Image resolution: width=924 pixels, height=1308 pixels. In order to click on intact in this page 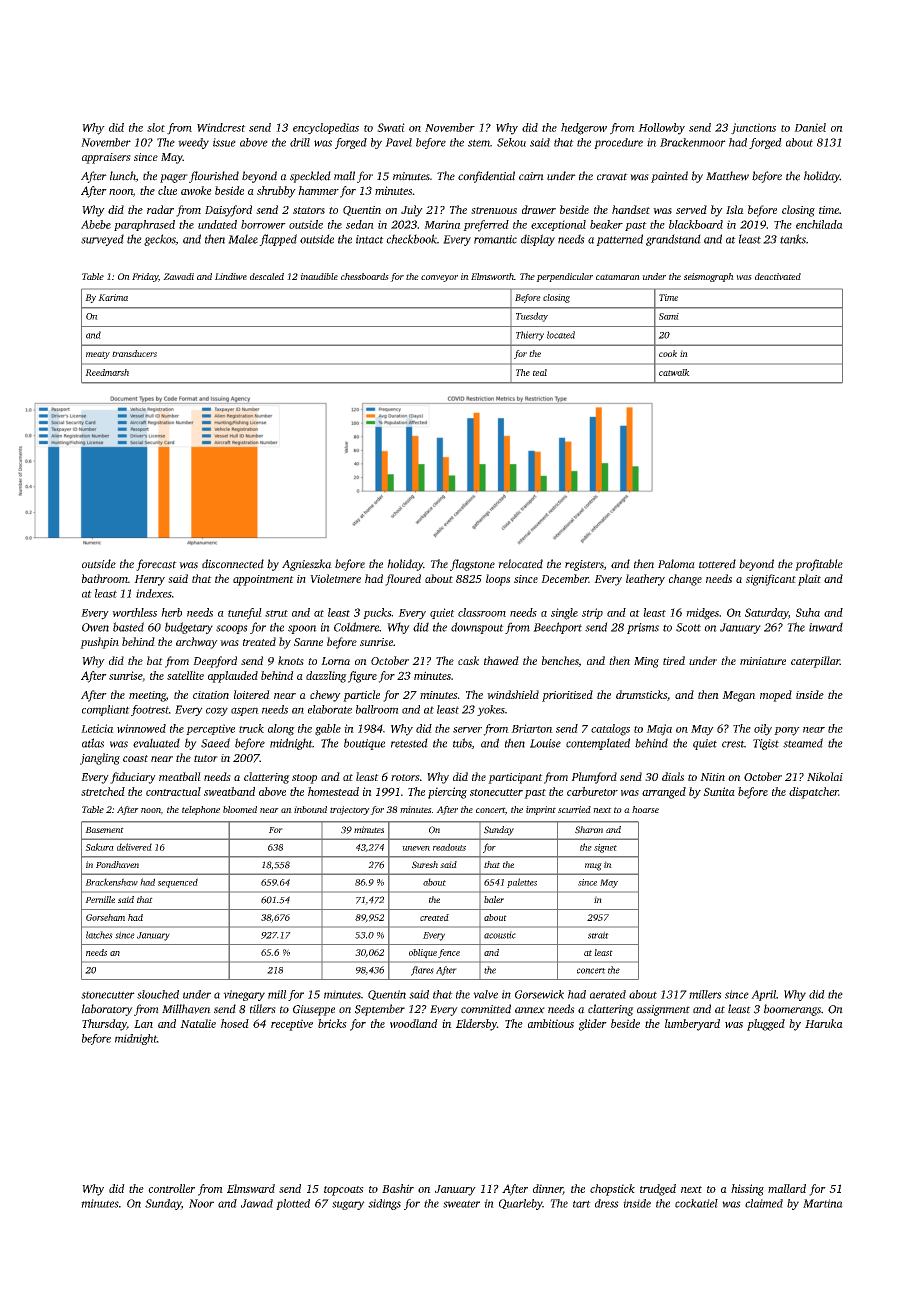, I will do `click(370, 239)`.
